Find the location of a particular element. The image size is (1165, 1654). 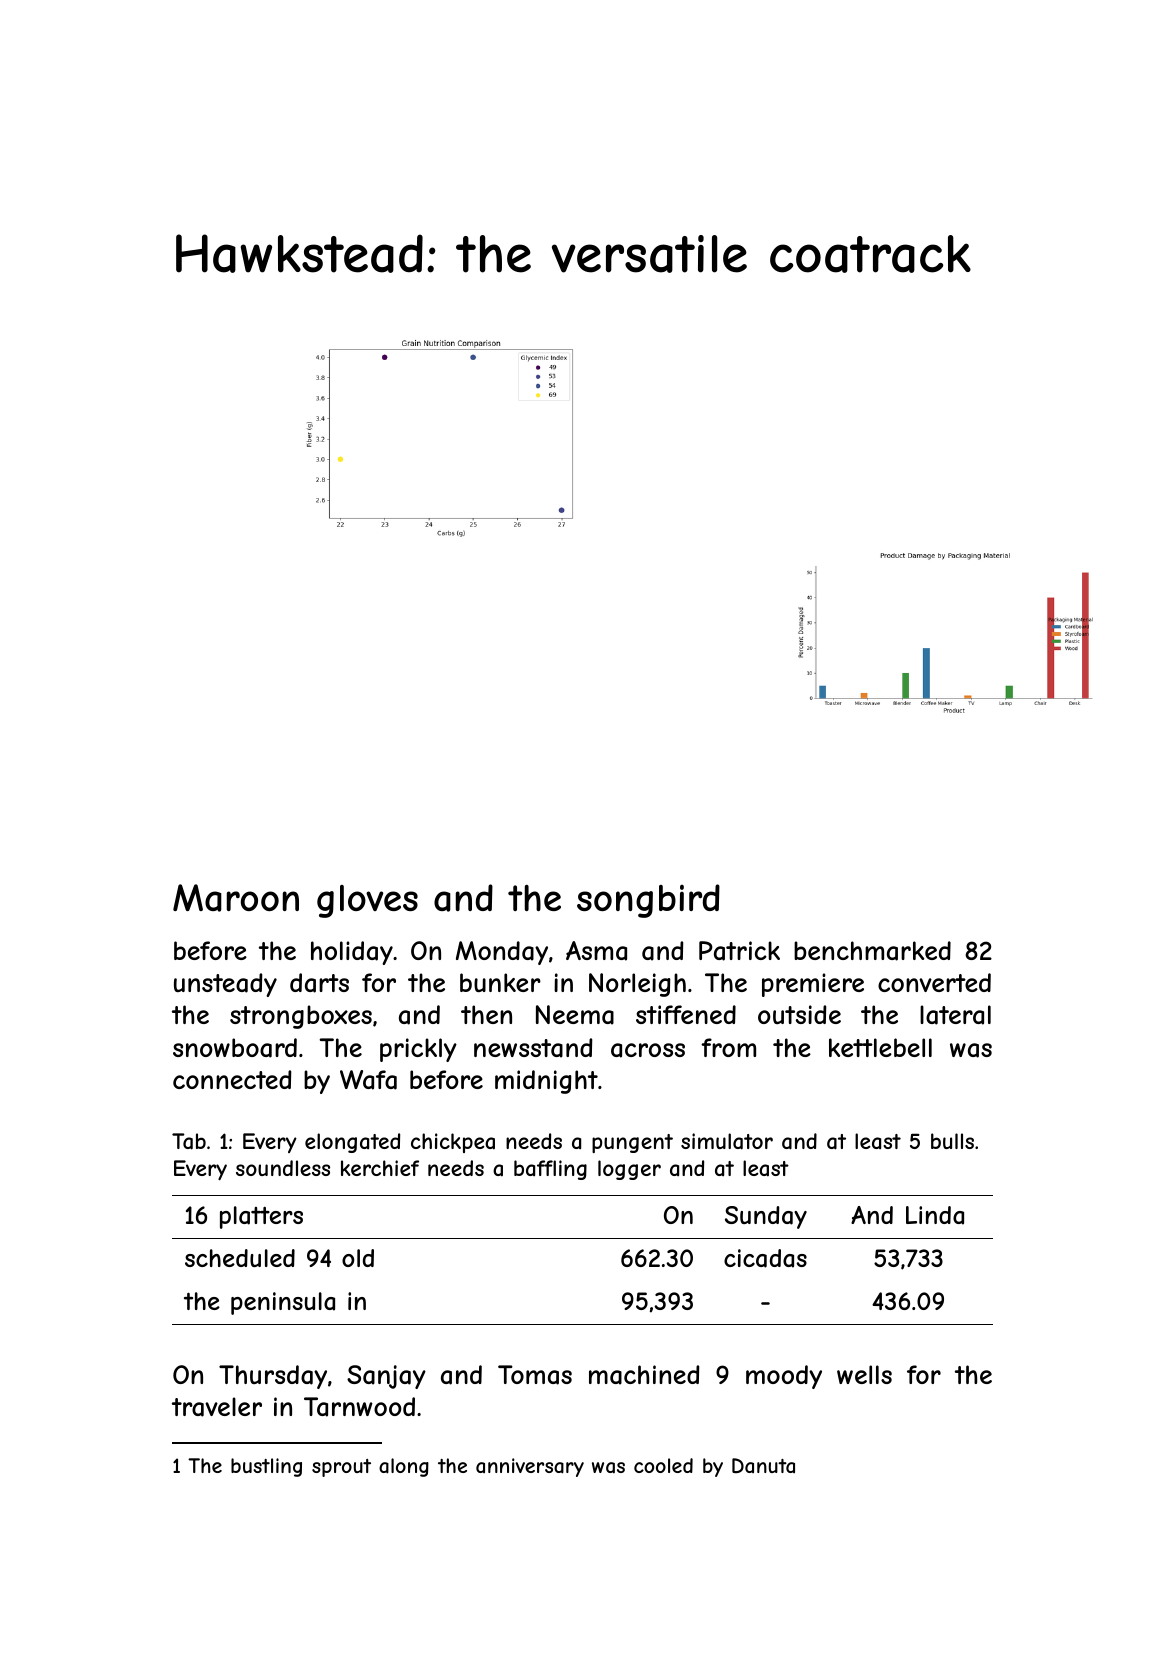

elongated is located at coordinates (352, 1143).
